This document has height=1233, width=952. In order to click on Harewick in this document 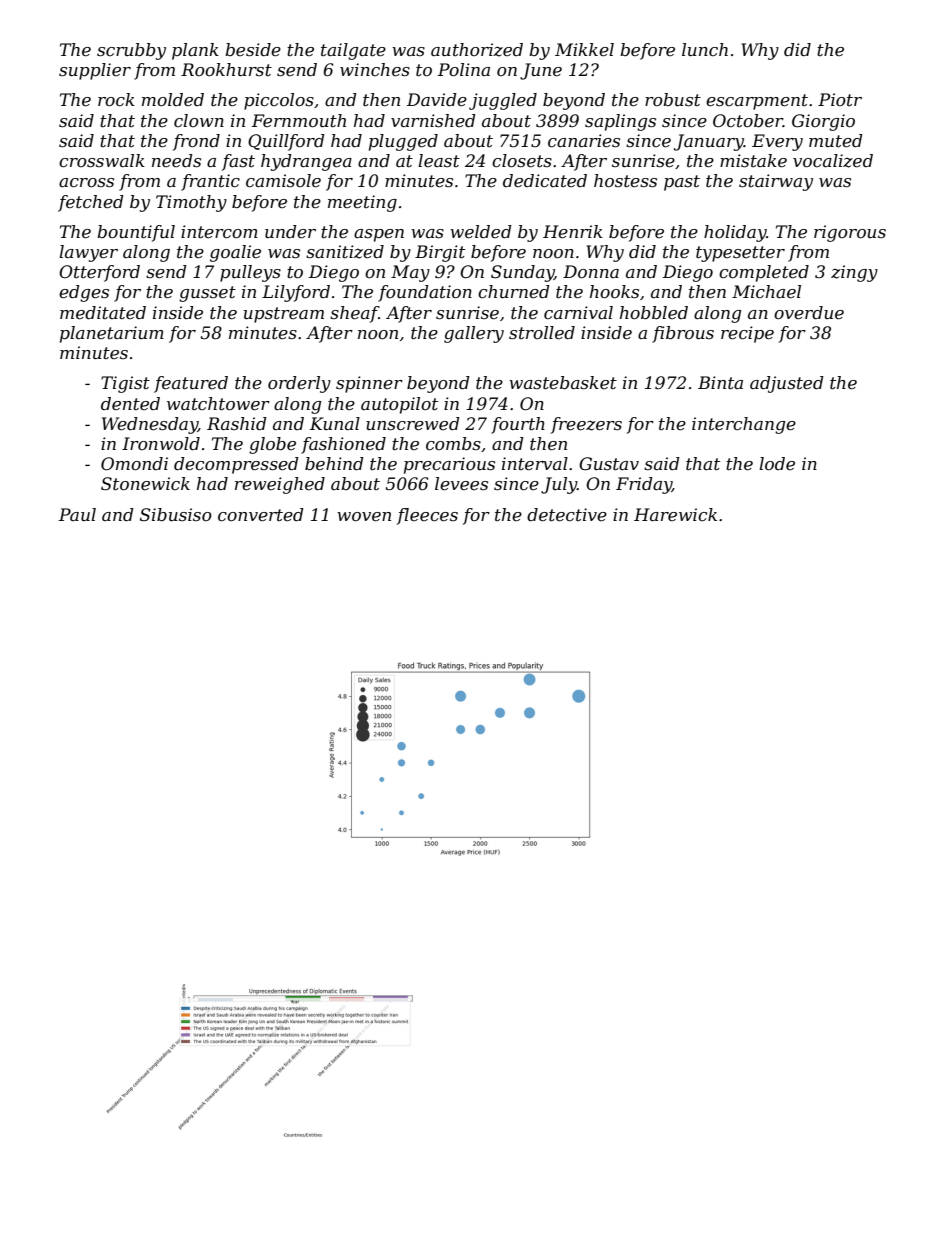, I will do `click(675, 514)`.
